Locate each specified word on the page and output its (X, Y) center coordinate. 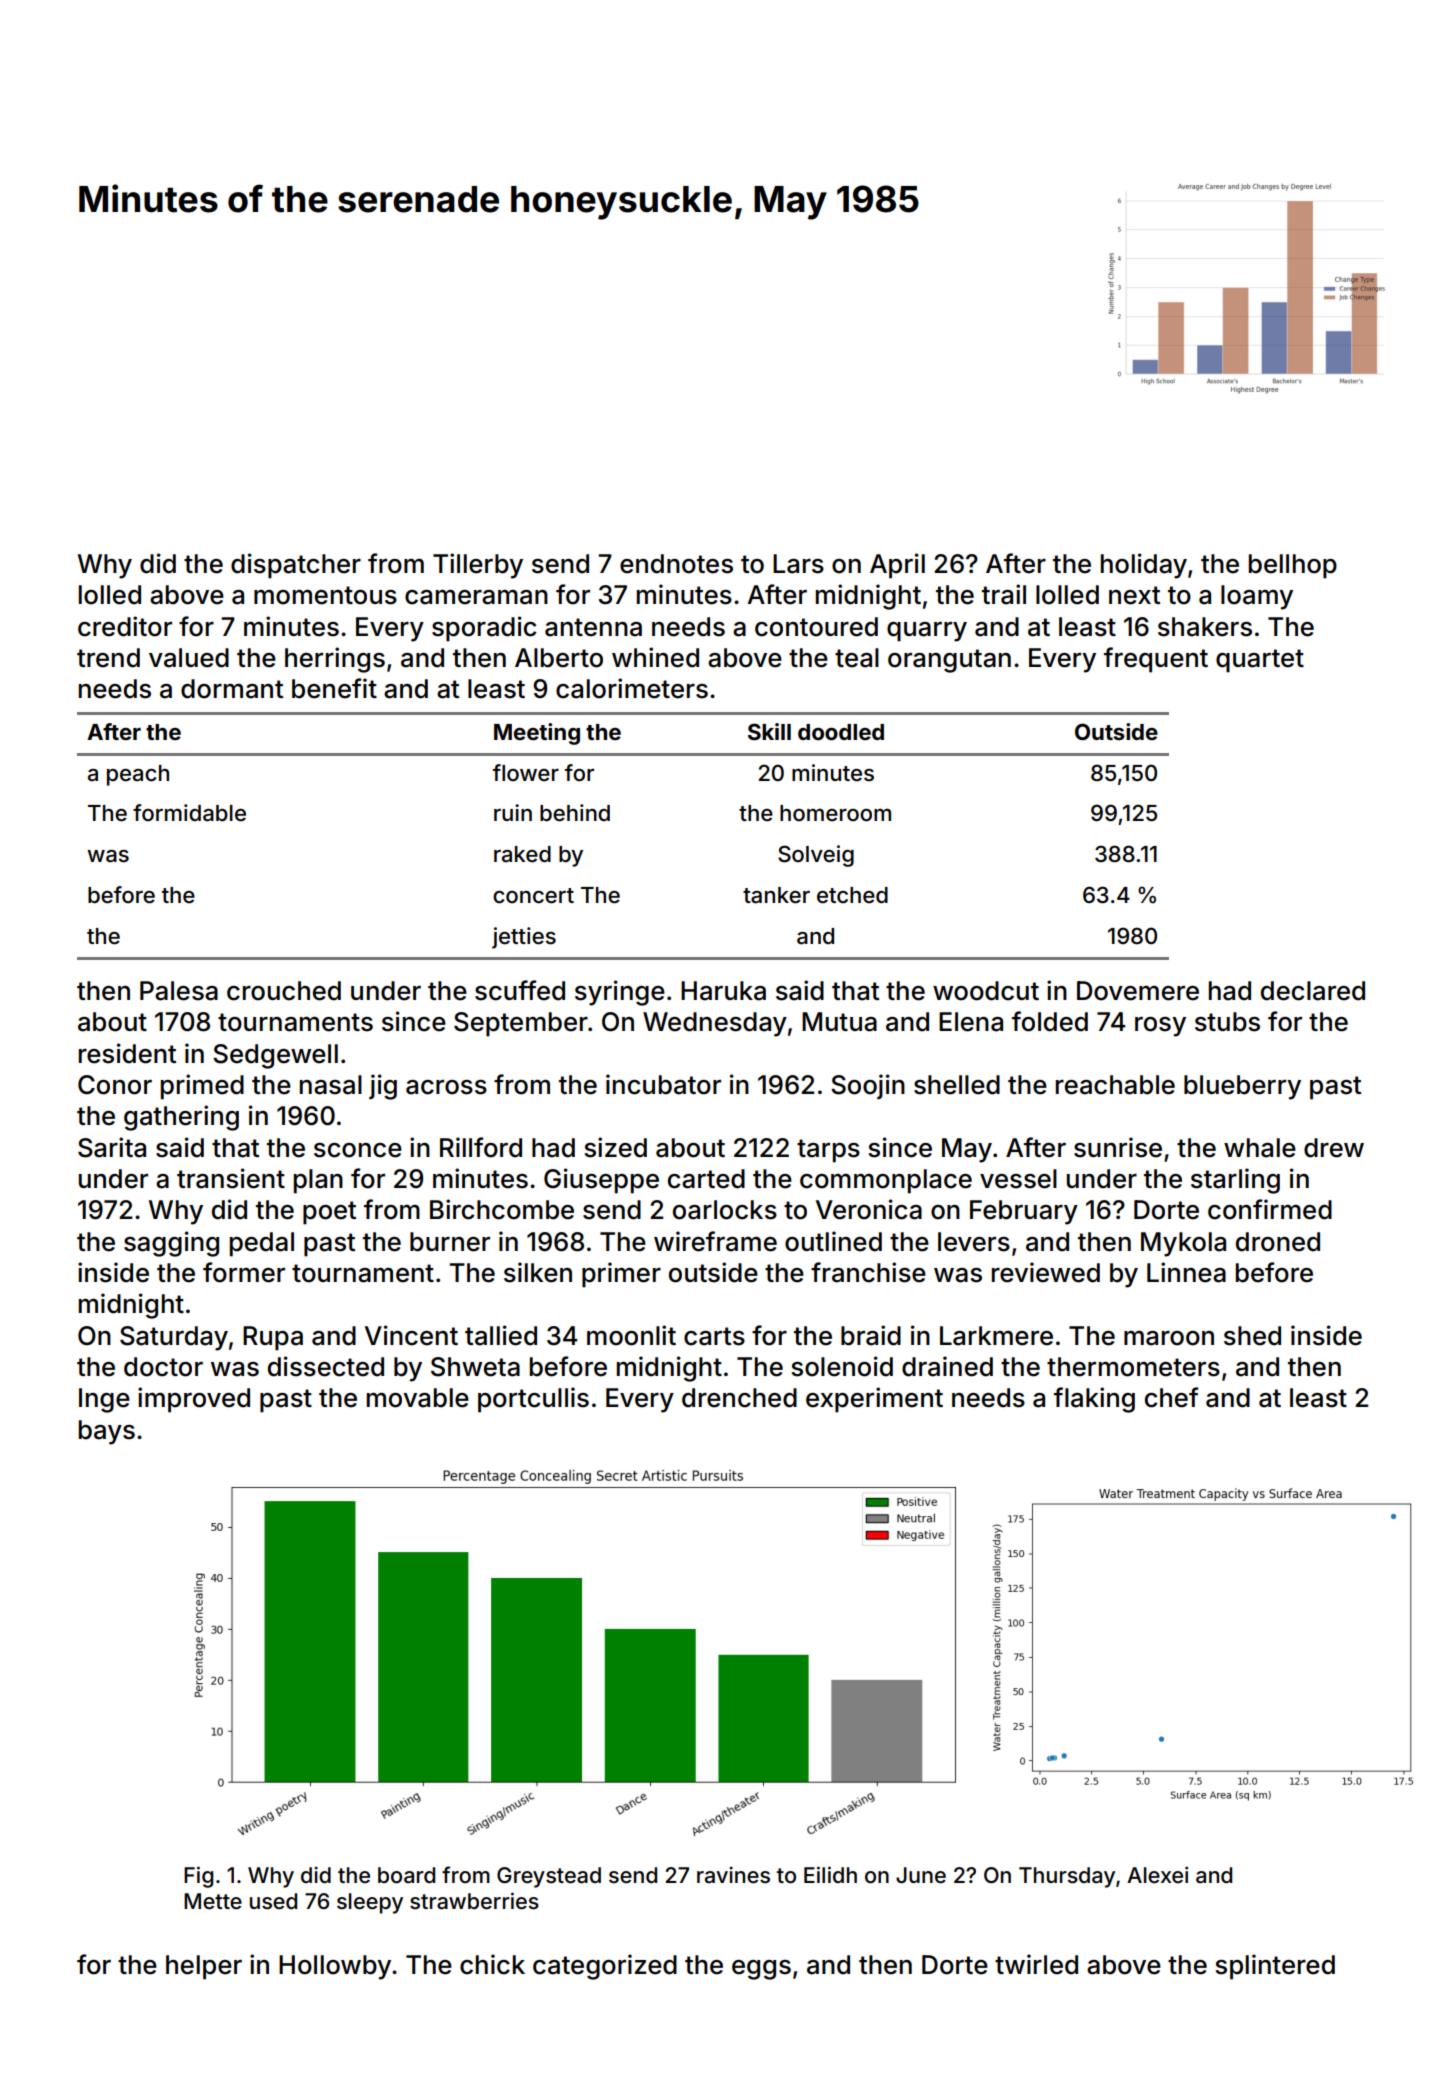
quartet (1260, 661)
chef (1172, 1397)
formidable (189, 813)
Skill (769, 732)
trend (108, 658)
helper (204, 1967)
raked (522, 854)
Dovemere (1138, 991)
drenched (739, 1398)
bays (107, 1432)
